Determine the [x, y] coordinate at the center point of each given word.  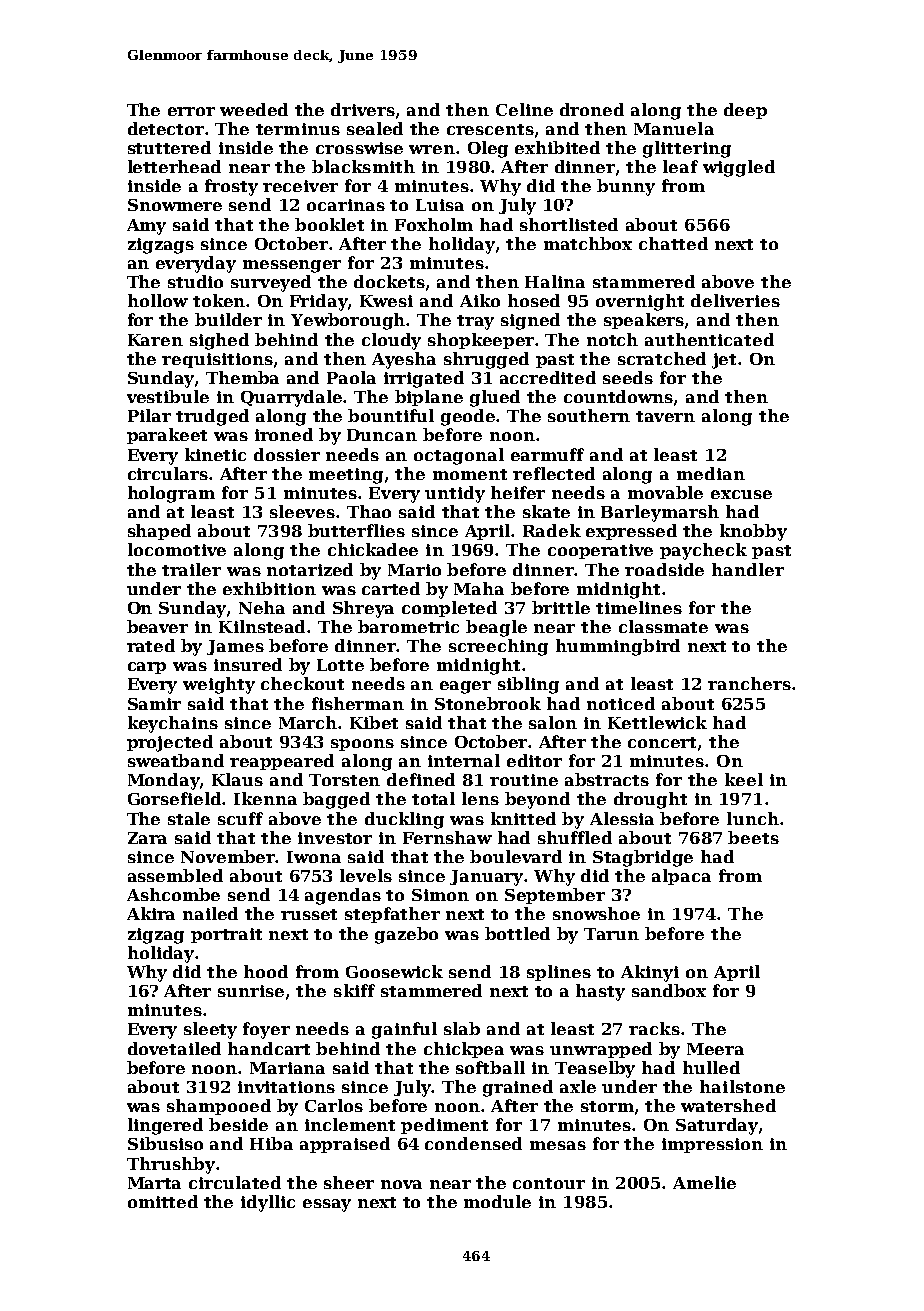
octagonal [459, 456]
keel [744, 779]
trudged [212, 417]
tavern [665, 416]
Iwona [314, 857]
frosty [231, 187]
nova [401, 1184]
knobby [753, 532]
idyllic [268, 1203]
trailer [191, 569]
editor [534, 760]
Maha [479, 588]
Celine [524, 109]
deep [745, 111]
